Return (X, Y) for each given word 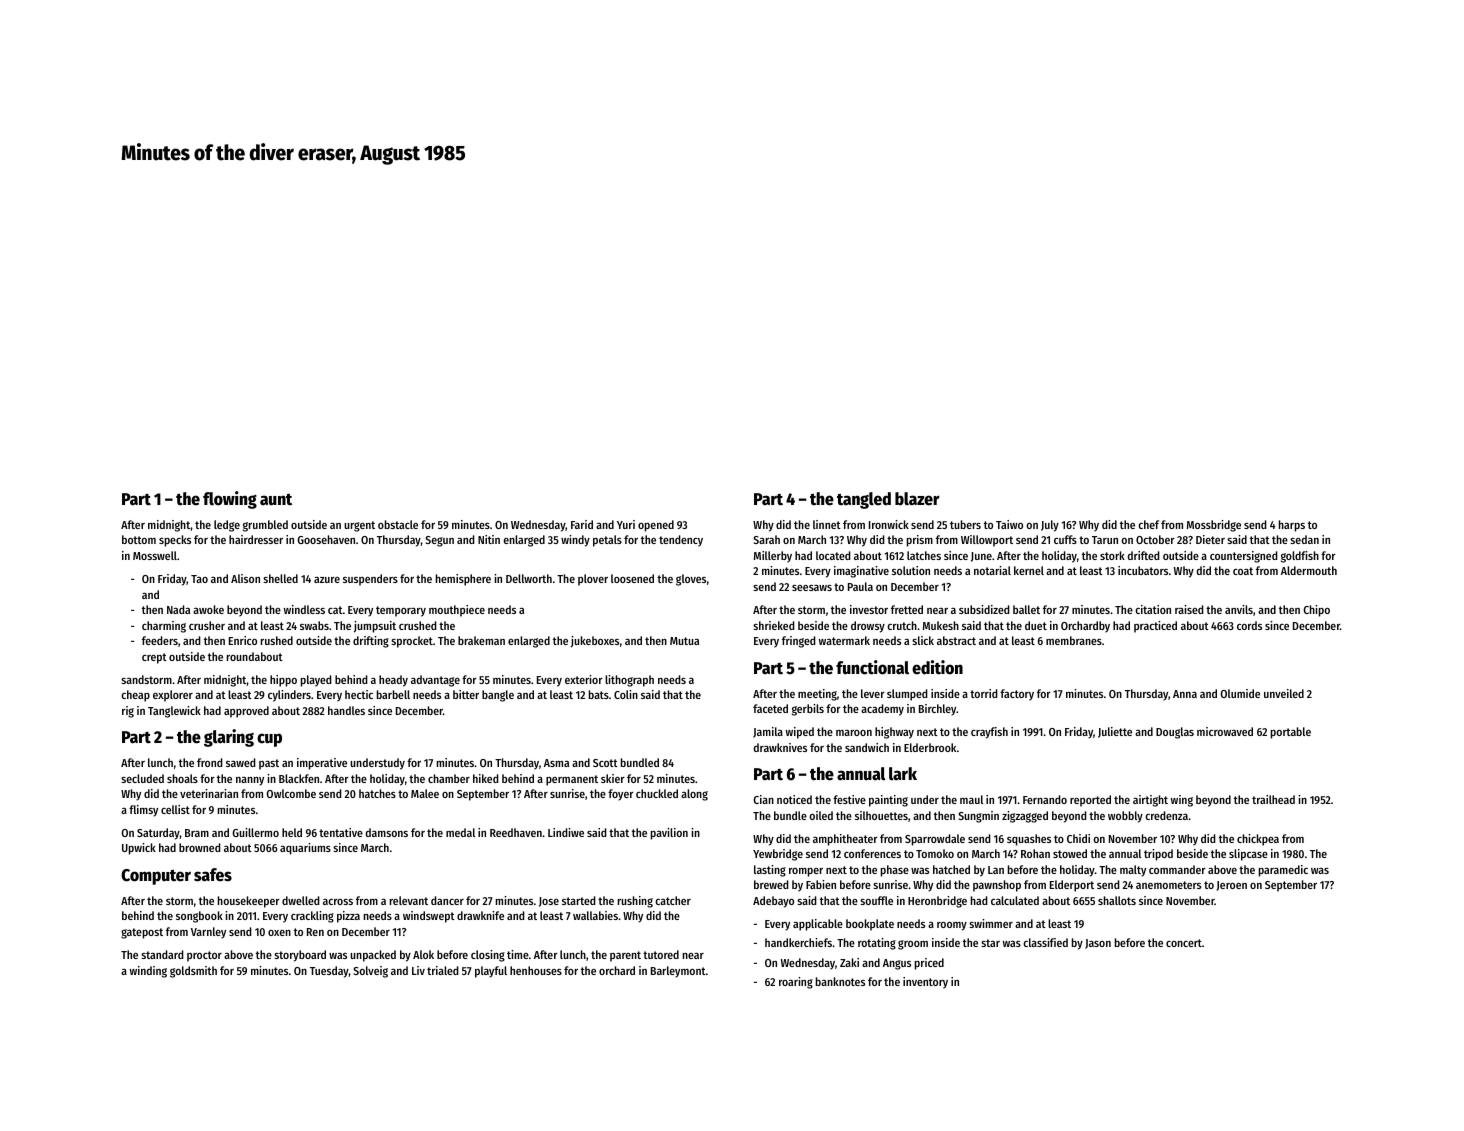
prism (920, 541)
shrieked (774, 625)
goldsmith (193, 972)
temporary (401, 611)
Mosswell (155, 555)
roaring (796, 983)
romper (806, 872)
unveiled (1284, 693)
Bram (197, 833)
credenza (1166, 815)
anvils (1239, 609)
